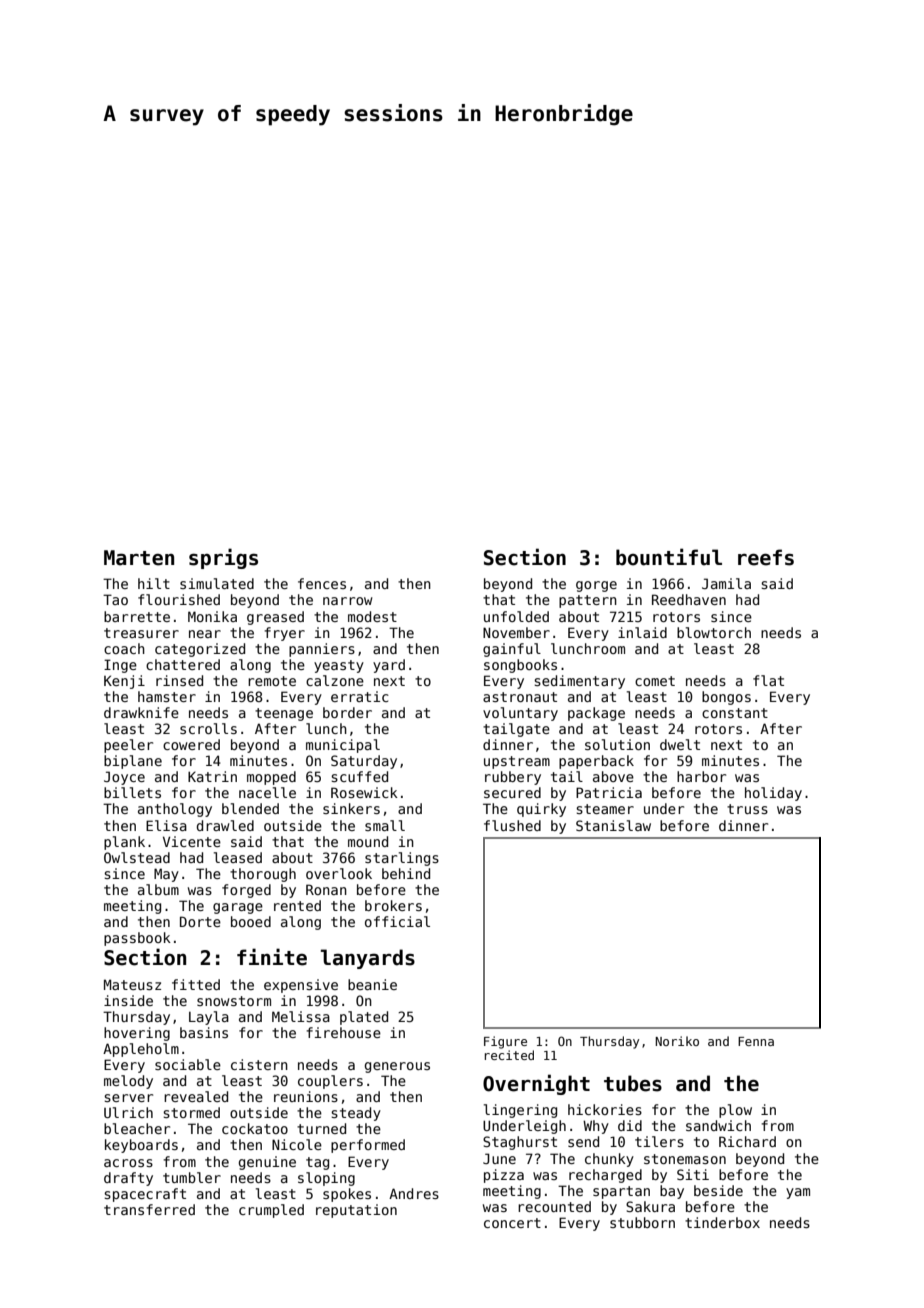 The height and width of the screenshot is (1308, 924). What do you see at coordinates (554, 1206) in the screenshot?
I see `recounted` at bounding box center [554, 1206].
